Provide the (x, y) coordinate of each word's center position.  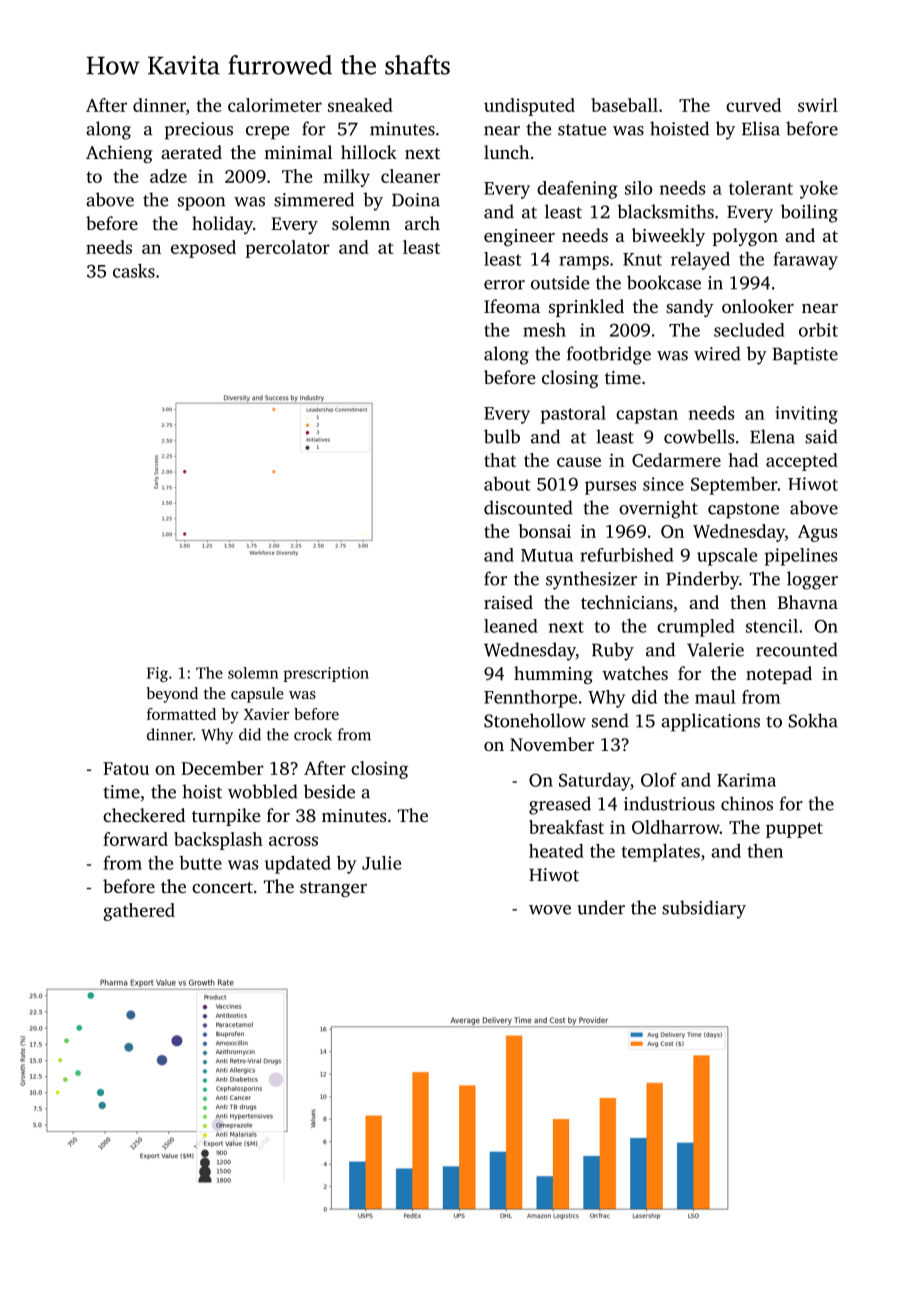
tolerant (761, 188)
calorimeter (275, 105)
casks (134, 271)
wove (550, 910)
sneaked (360, 105)
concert (222, 887)
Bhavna (808, 602)
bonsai (545, 531)
